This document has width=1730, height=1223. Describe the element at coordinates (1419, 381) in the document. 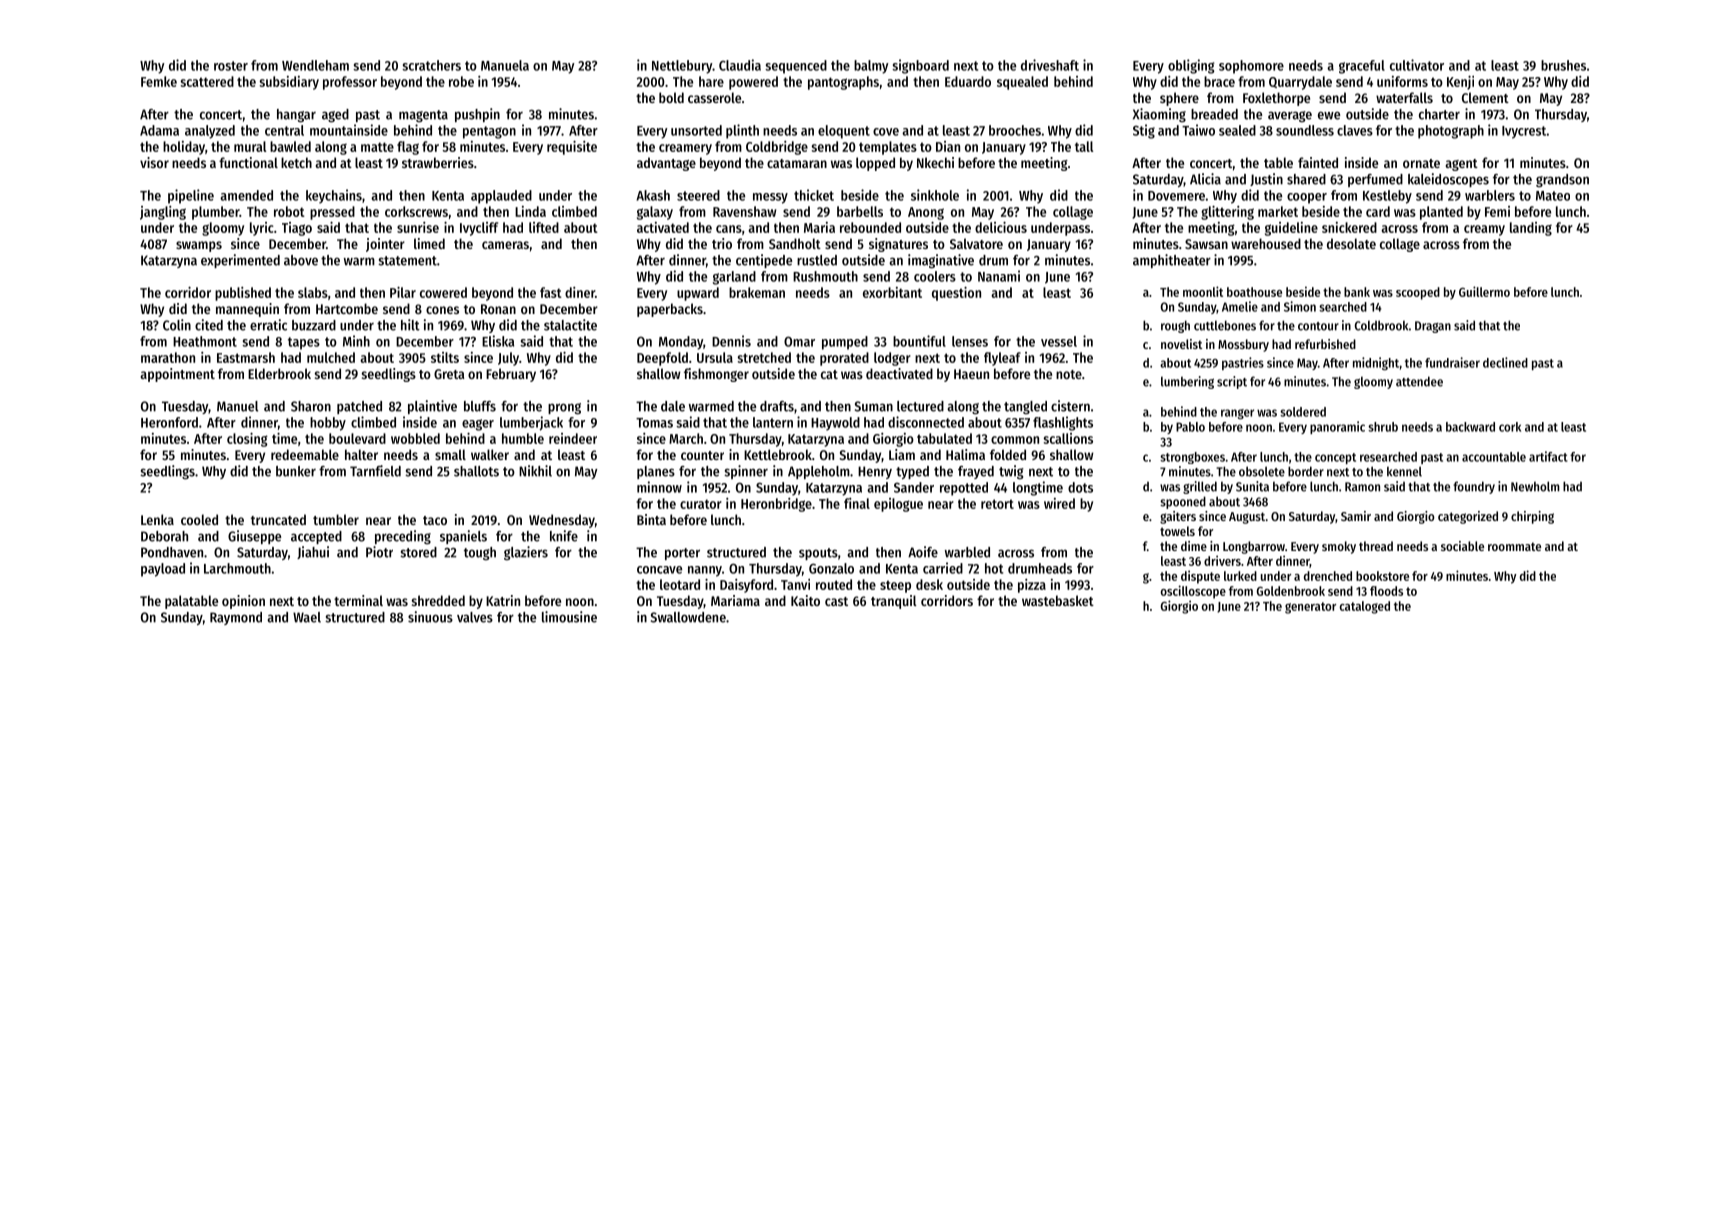

I see `attendee` at that location.
